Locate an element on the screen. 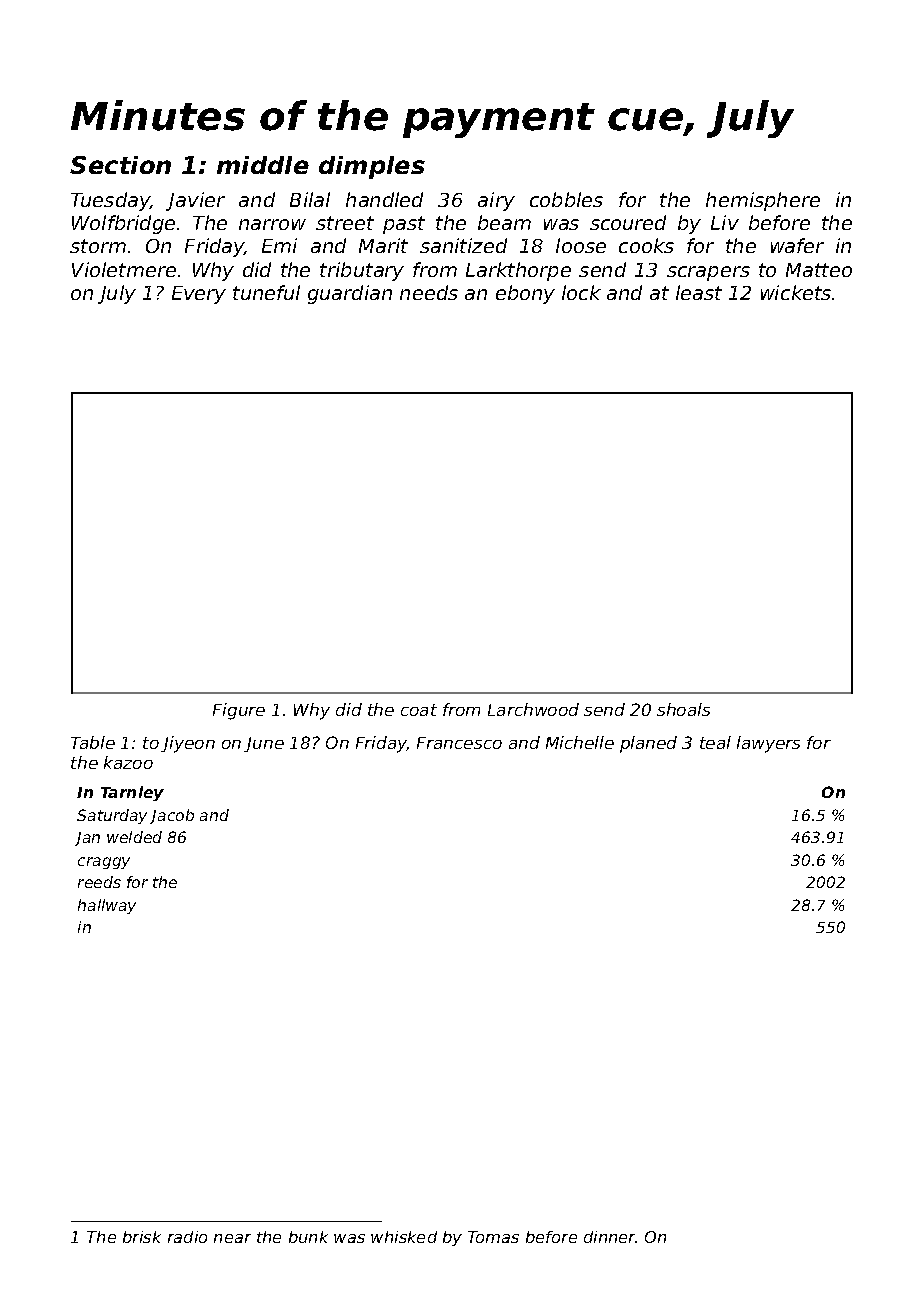 The width and height of the screenshot is (924, 1314). Francesco is located at coordinates (459, 743).
